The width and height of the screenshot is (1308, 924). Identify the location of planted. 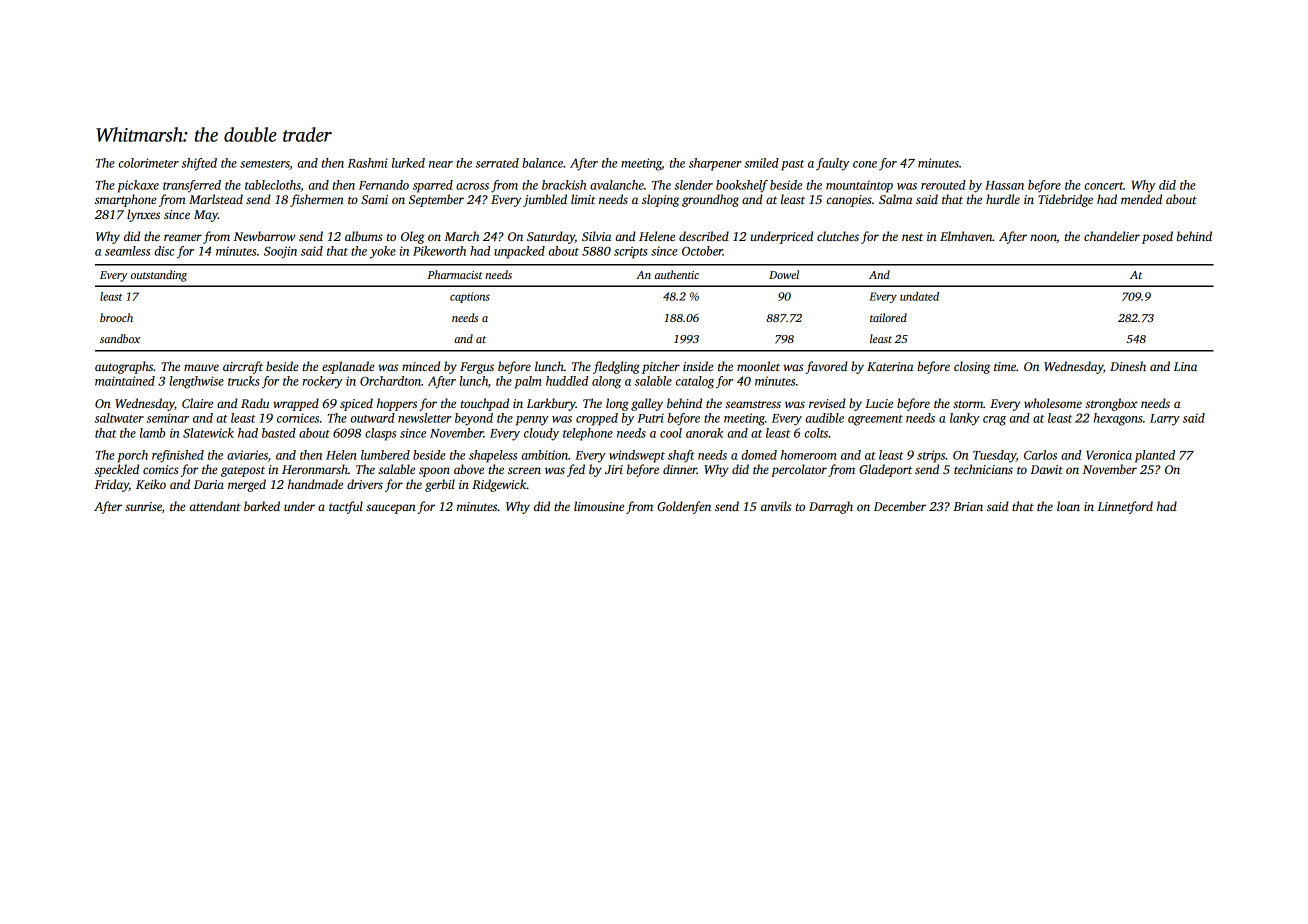
(1155, 456).
